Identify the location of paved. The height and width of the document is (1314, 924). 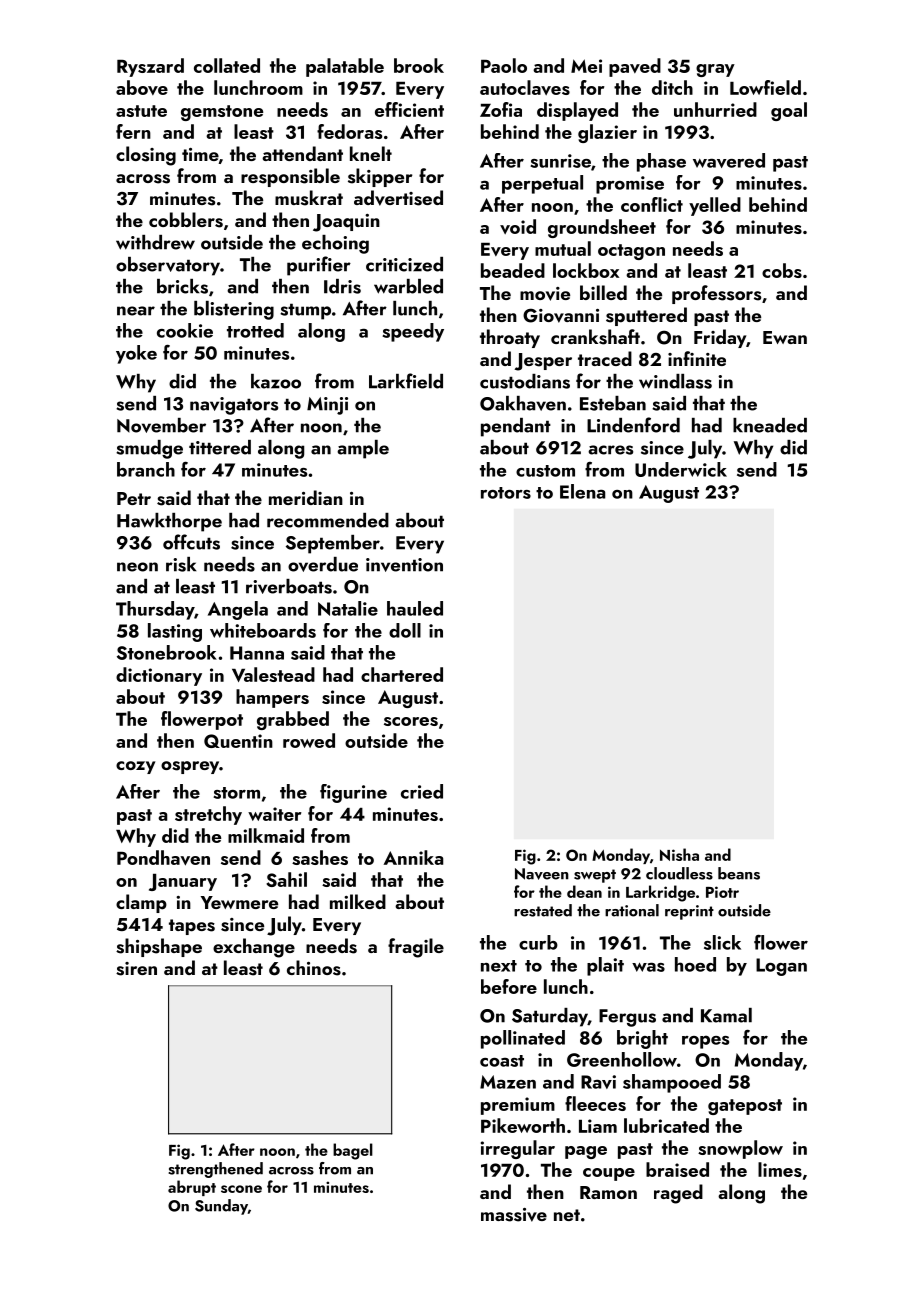
(635, 67).
